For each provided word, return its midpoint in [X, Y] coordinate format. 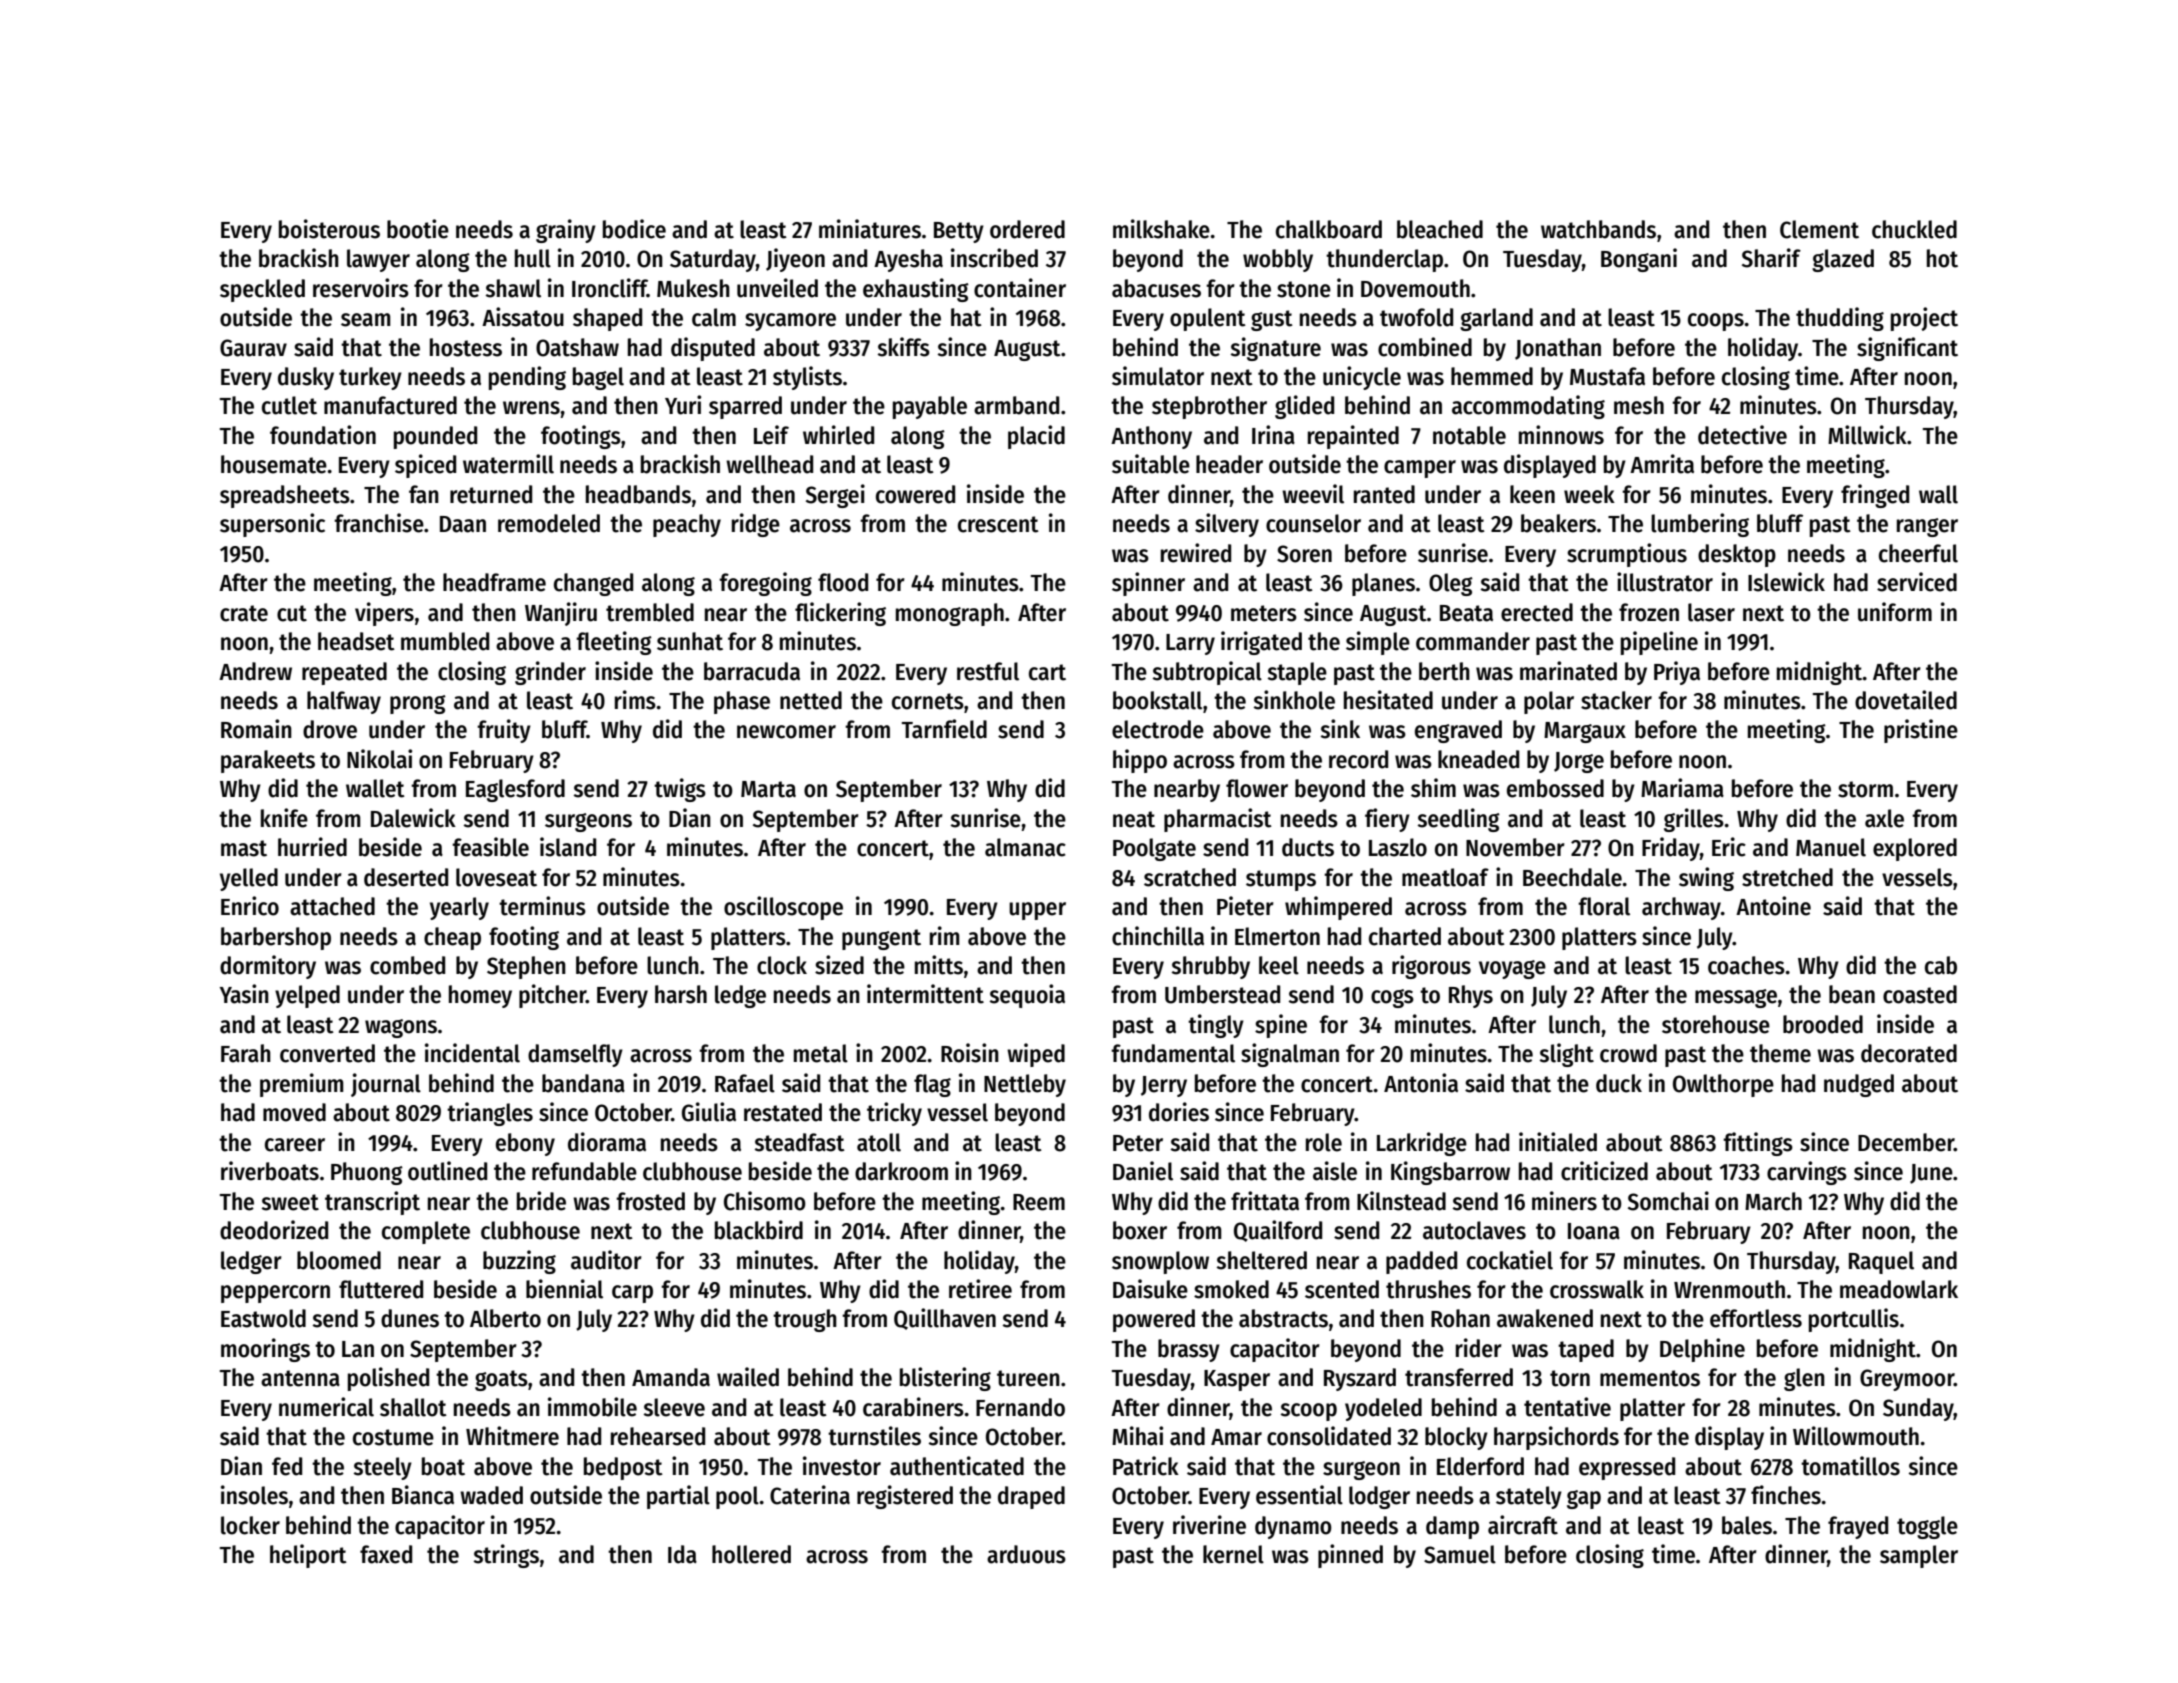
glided [1304, 407]
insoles [254, 1495]
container [1020, 288]
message [1736, 998]
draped [1031, 1497]
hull [533, 258]
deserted [406, 877]
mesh [1639, 405]
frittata [1265, 1201]
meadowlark [1899, 1289]
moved [294, 1112]
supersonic [272, 525]
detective [1742, 435]
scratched [1190, 877]
